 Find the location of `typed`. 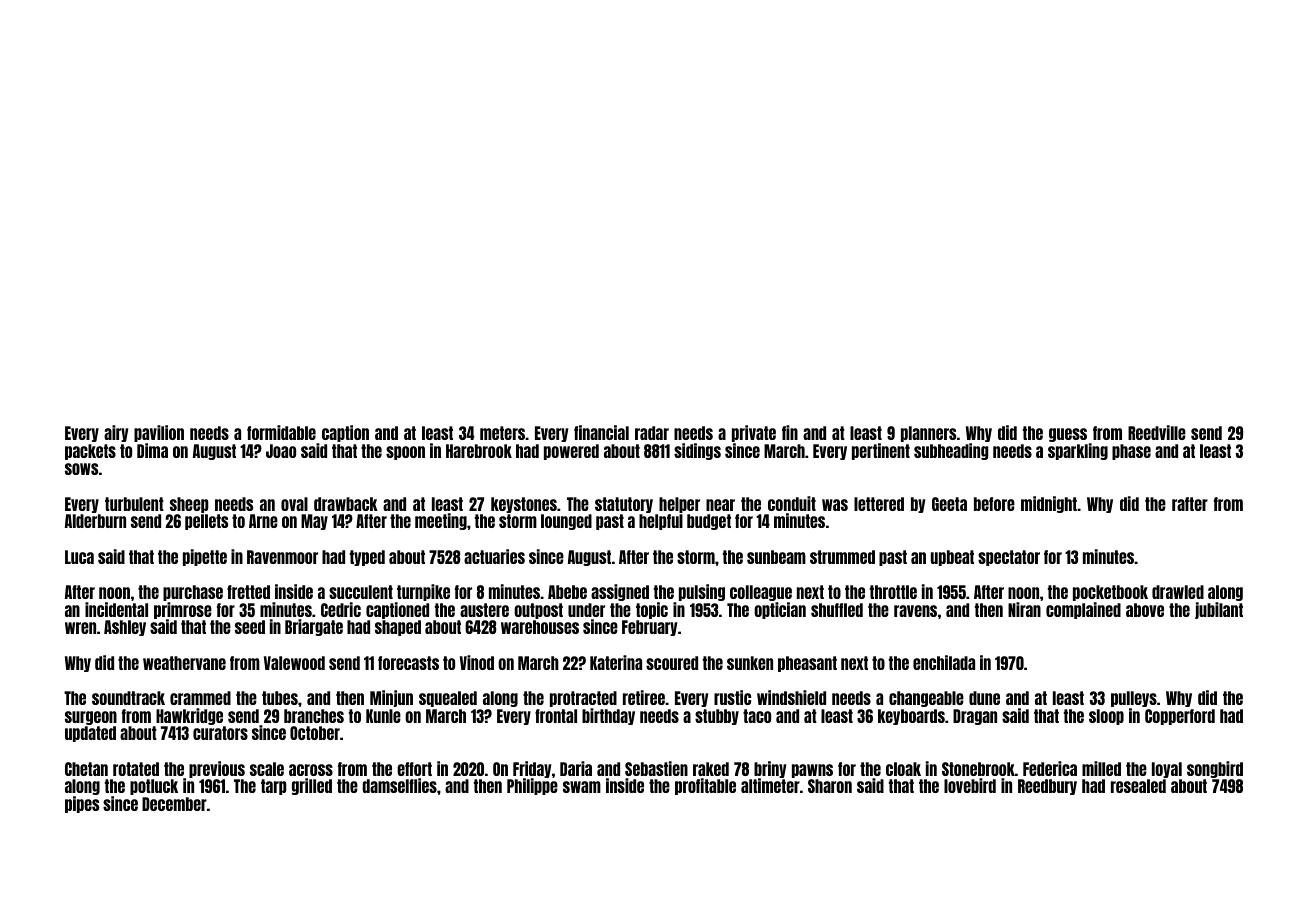

typed is located at coordinates (367, 558).
